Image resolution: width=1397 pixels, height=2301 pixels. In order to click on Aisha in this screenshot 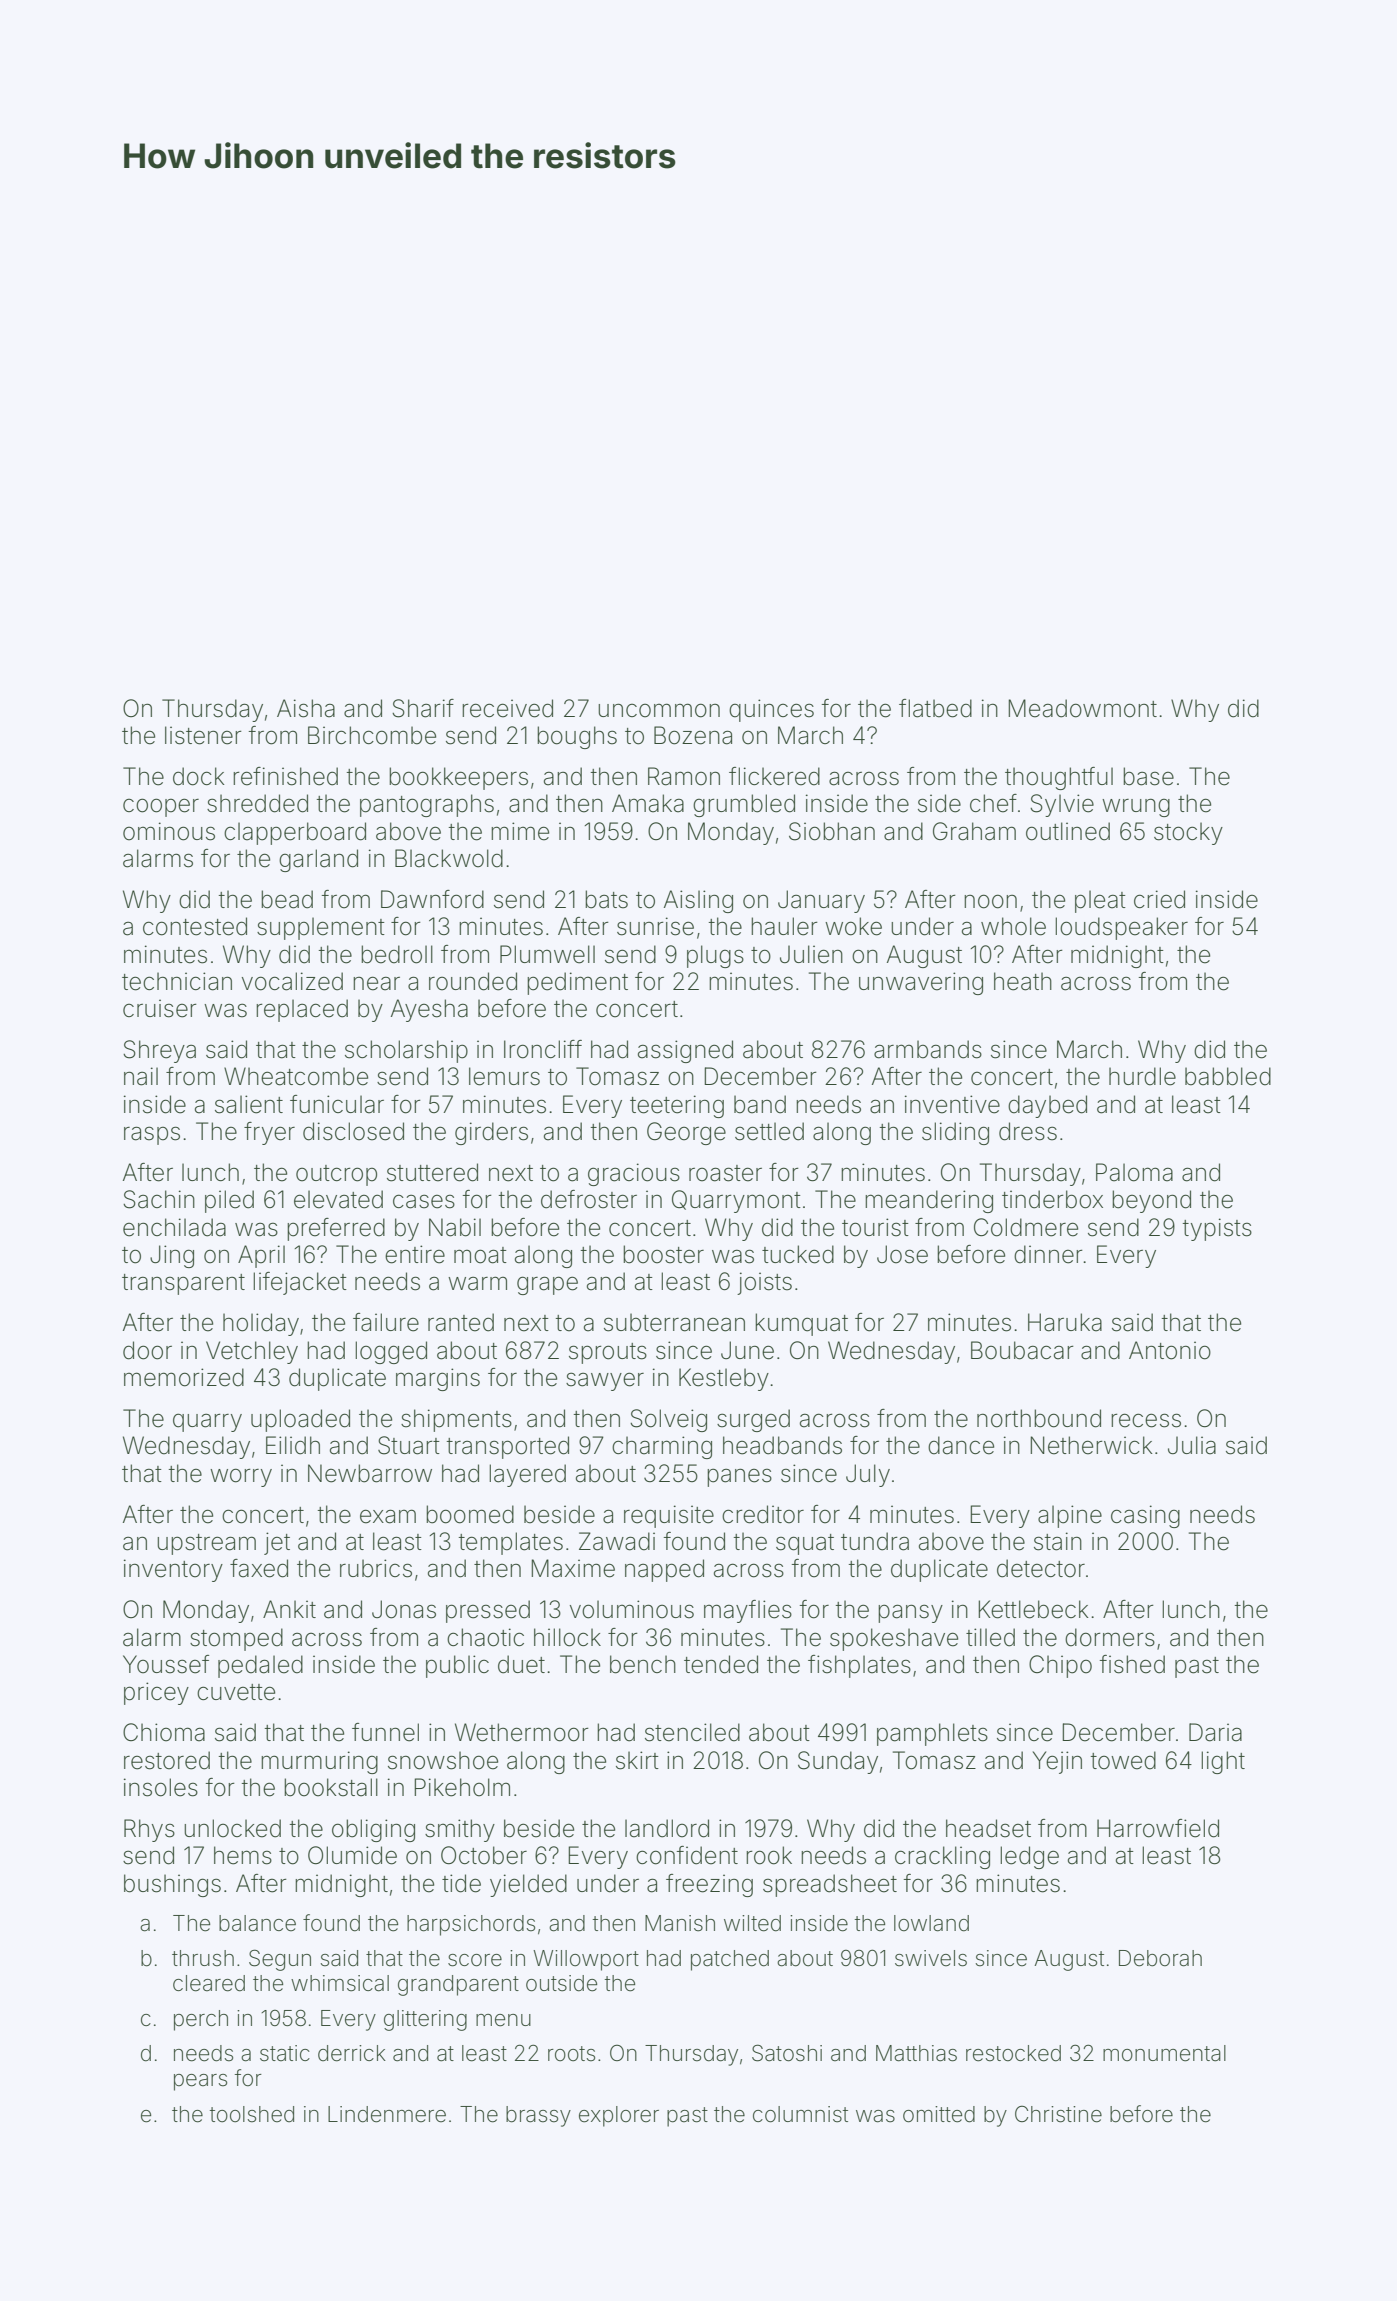, I will do `click(306, 708)`.
